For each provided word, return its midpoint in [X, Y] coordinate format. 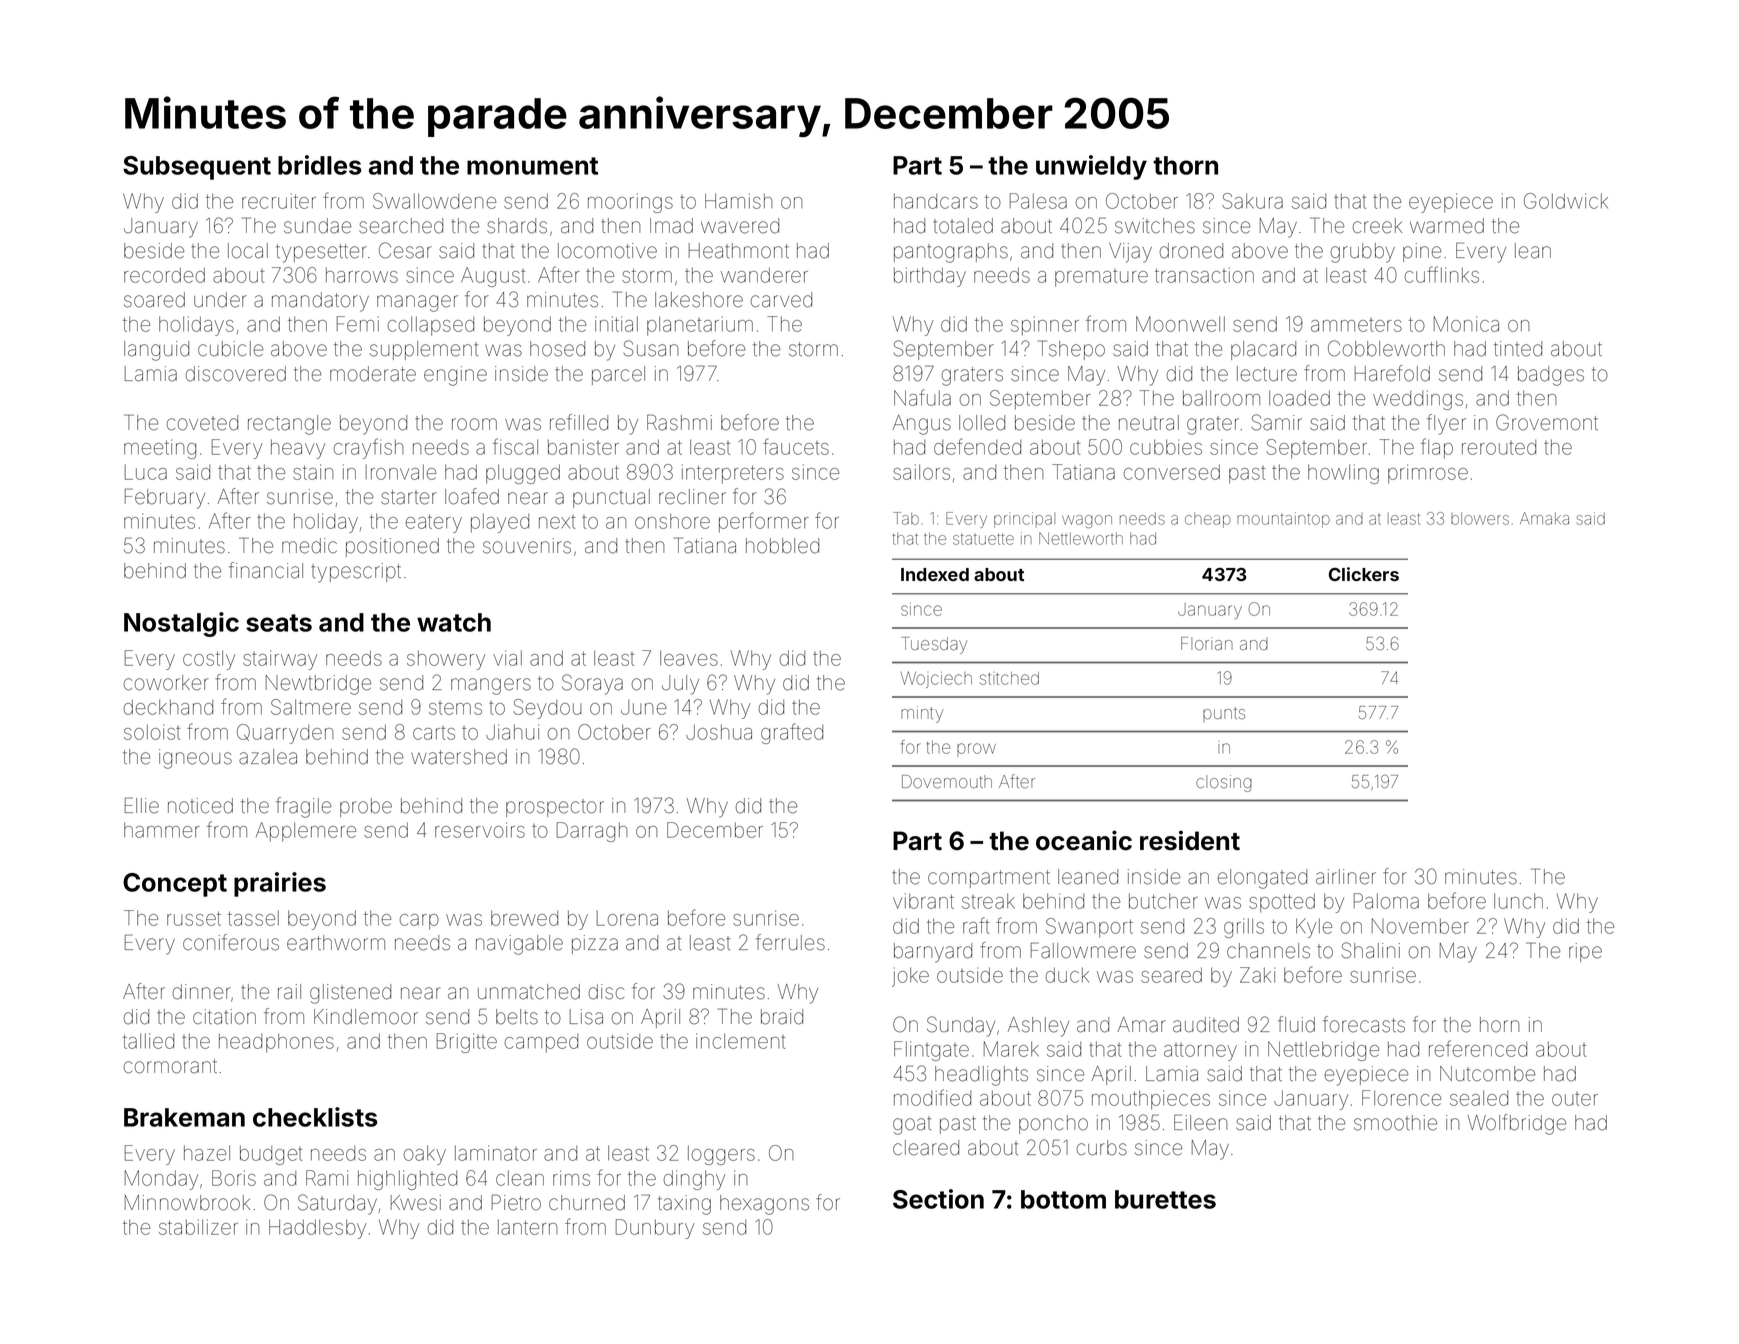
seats [279, 623]
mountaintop [1283, 520]
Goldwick [1566, 201]
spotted [1282, 903]
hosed [557, 349]
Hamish [738, 201]
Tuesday [934, 645]
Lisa [586, 1017]
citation [224, 1017]
